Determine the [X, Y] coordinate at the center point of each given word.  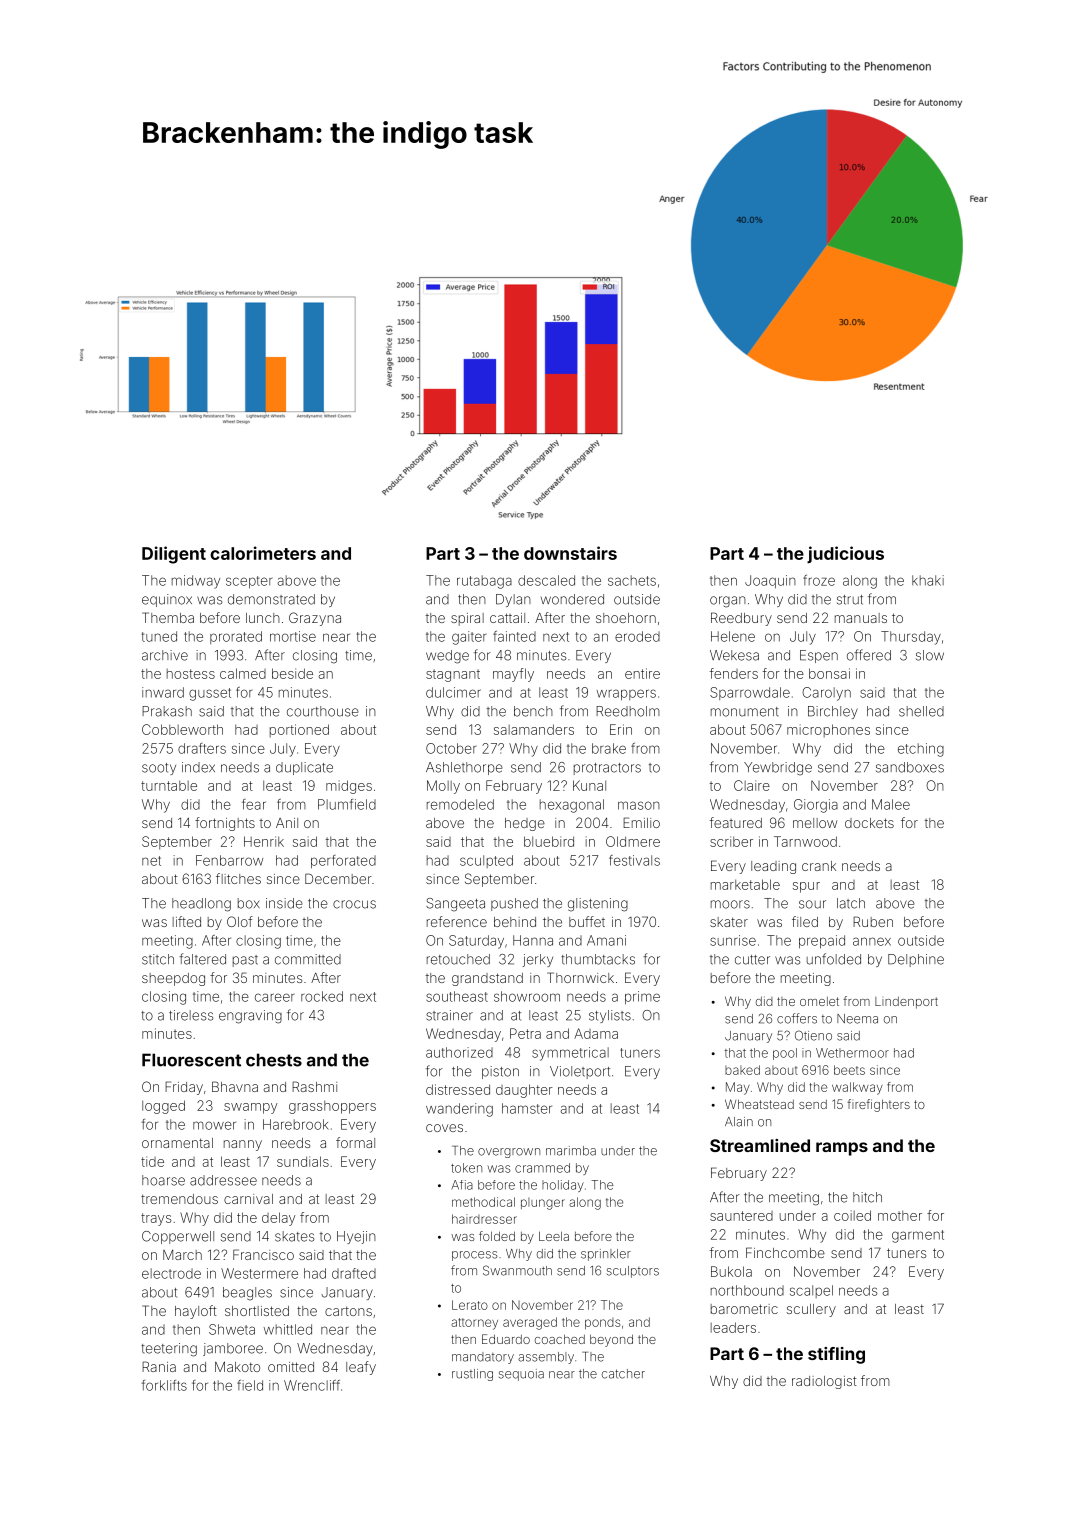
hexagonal [572, 806]
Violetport [580, 1072]
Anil [287, 823]
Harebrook [296, 1124]
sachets [632, 580]
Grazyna [315, 619]
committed [308, 959]
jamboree [233, 1349]
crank [819, 866]
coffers [797, 1018]
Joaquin [770, 581]
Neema [857, 1019]
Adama [596, 1033]
